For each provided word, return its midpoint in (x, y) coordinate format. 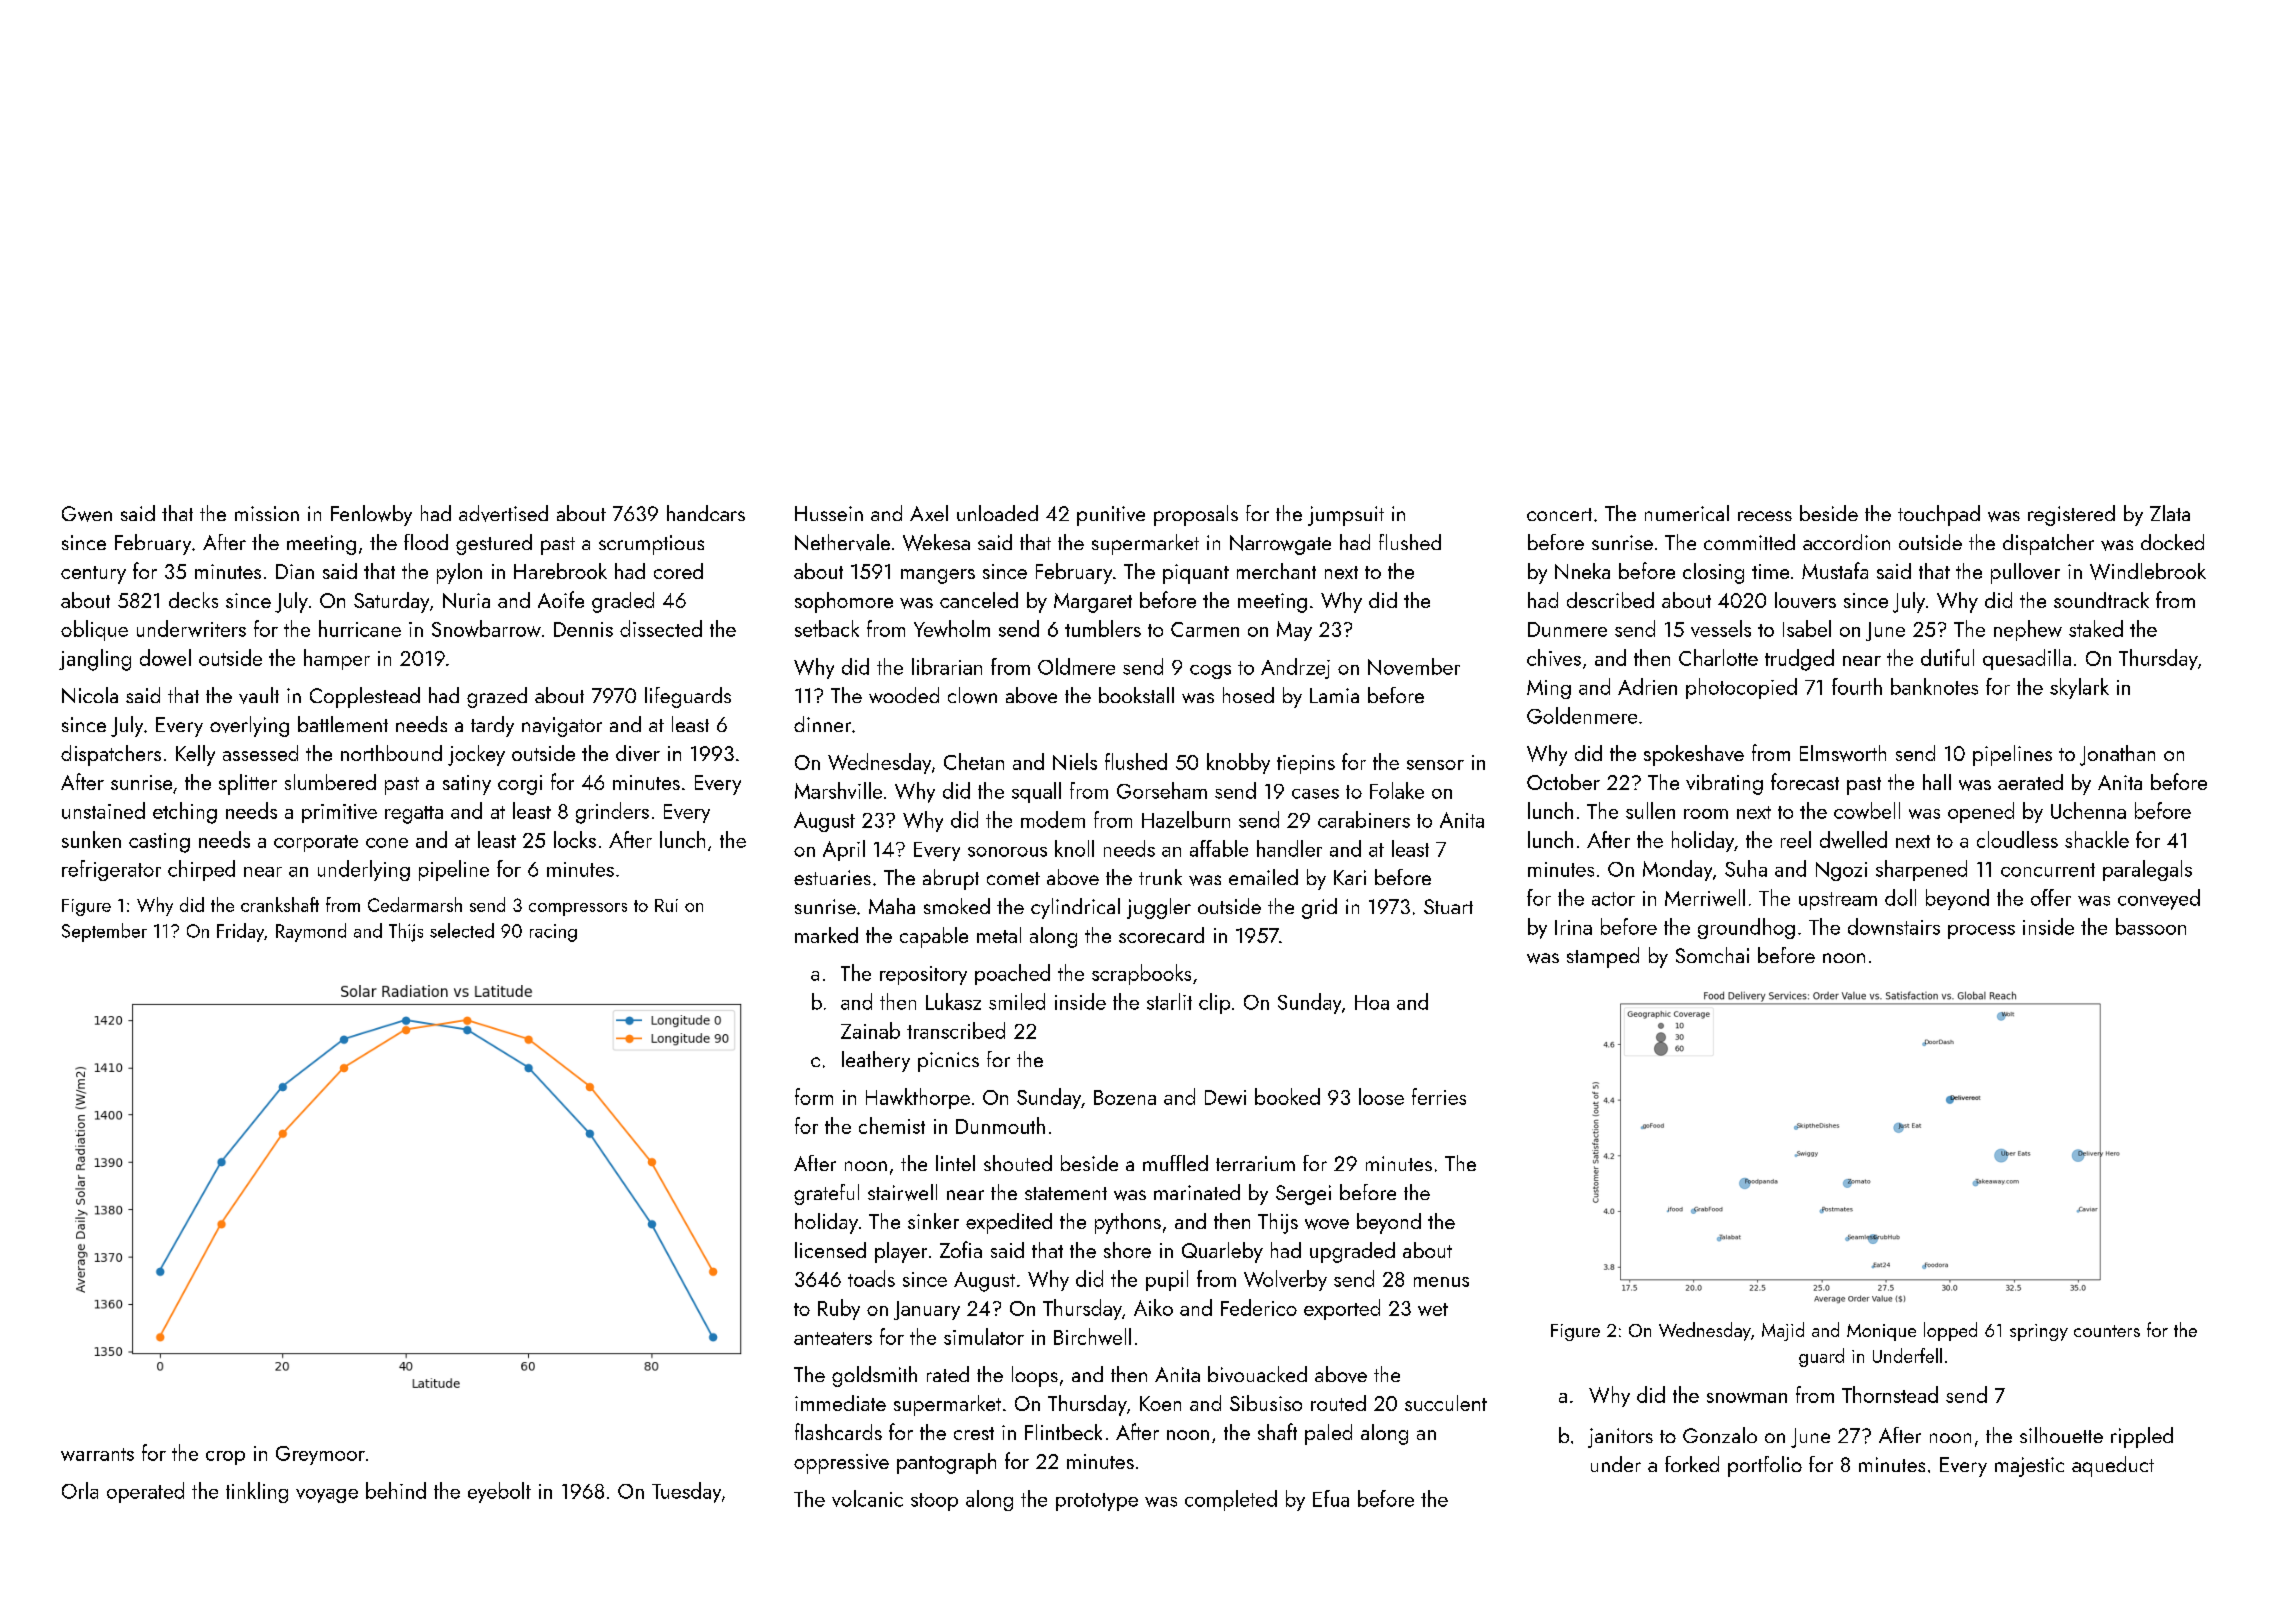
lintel (955, 1163)
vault (259, 695)
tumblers (1103, 628)
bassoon (2151, 926)
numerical (1687, 513)
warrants (97, 1454)
